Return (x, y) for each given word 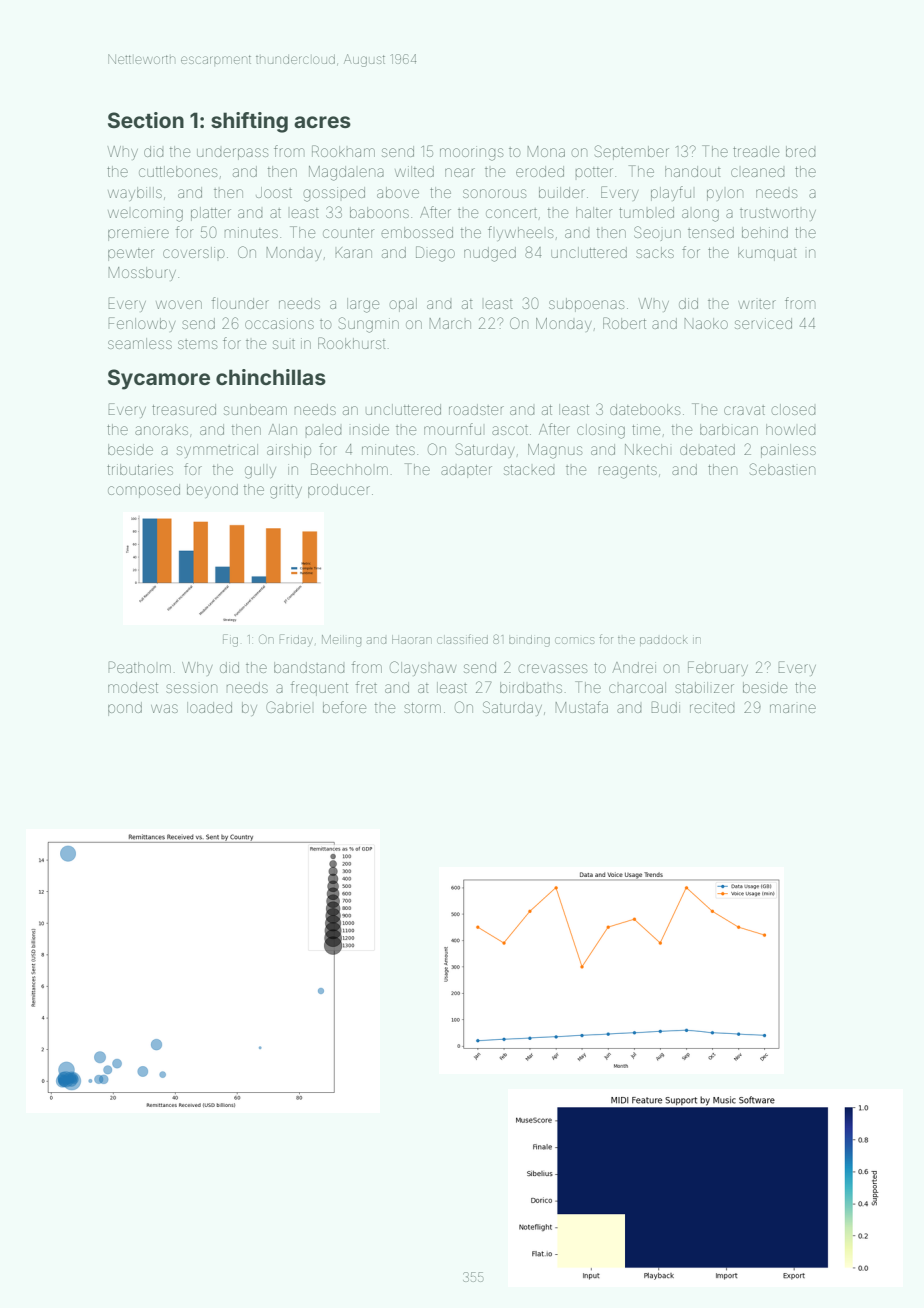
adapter (466, 471)
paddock (664, 640)
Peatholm (139, 667)
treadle (756, 151)
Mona (546, 151)
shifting (249, 122)
